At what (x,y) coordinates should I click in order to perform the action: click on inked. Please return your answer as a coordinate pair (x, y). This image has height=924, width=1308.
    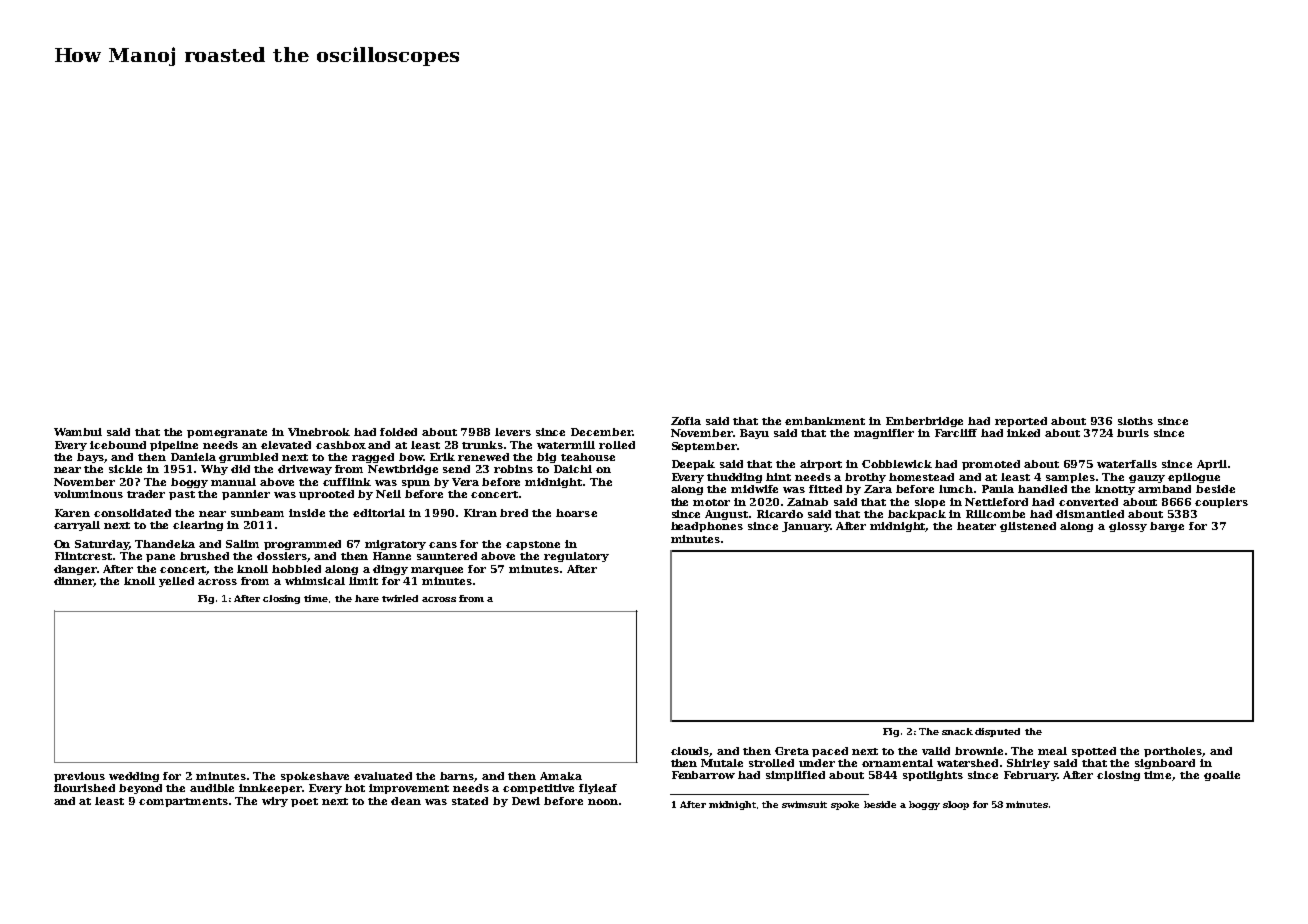
    Looking at the image, I should click on (1023, 433).
